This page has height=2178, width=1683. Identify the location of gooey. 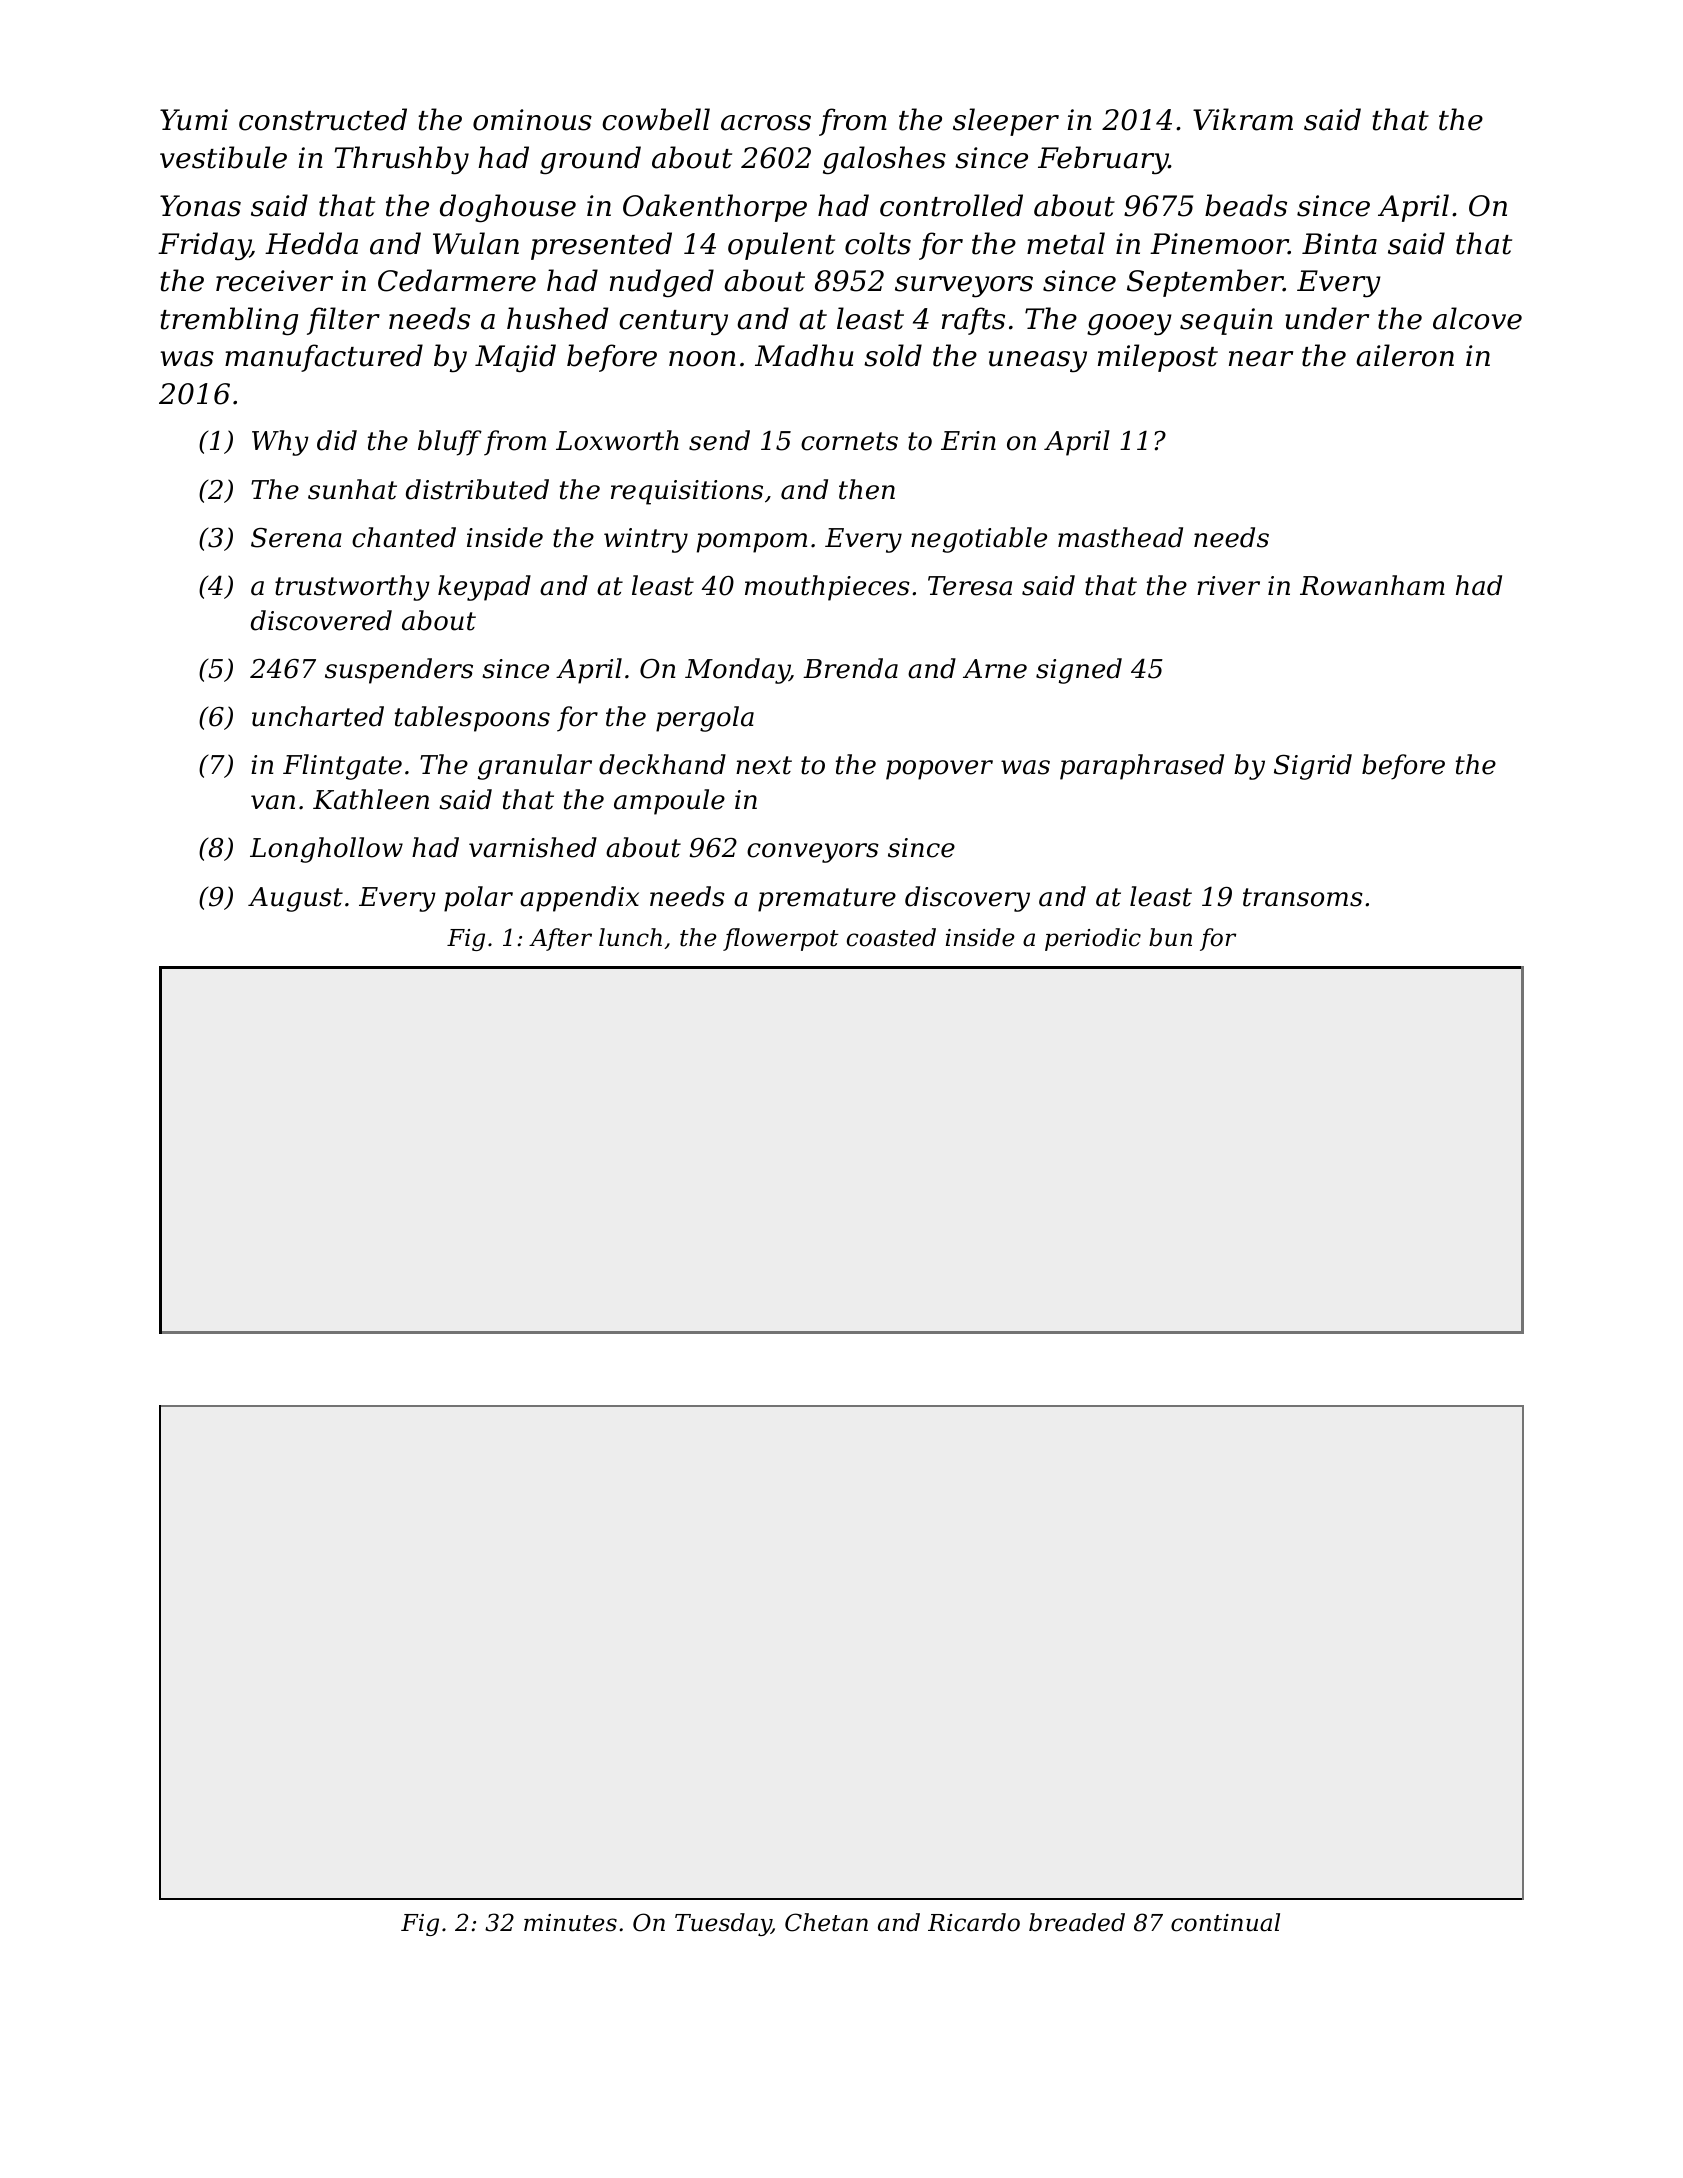
(1129, 325).
